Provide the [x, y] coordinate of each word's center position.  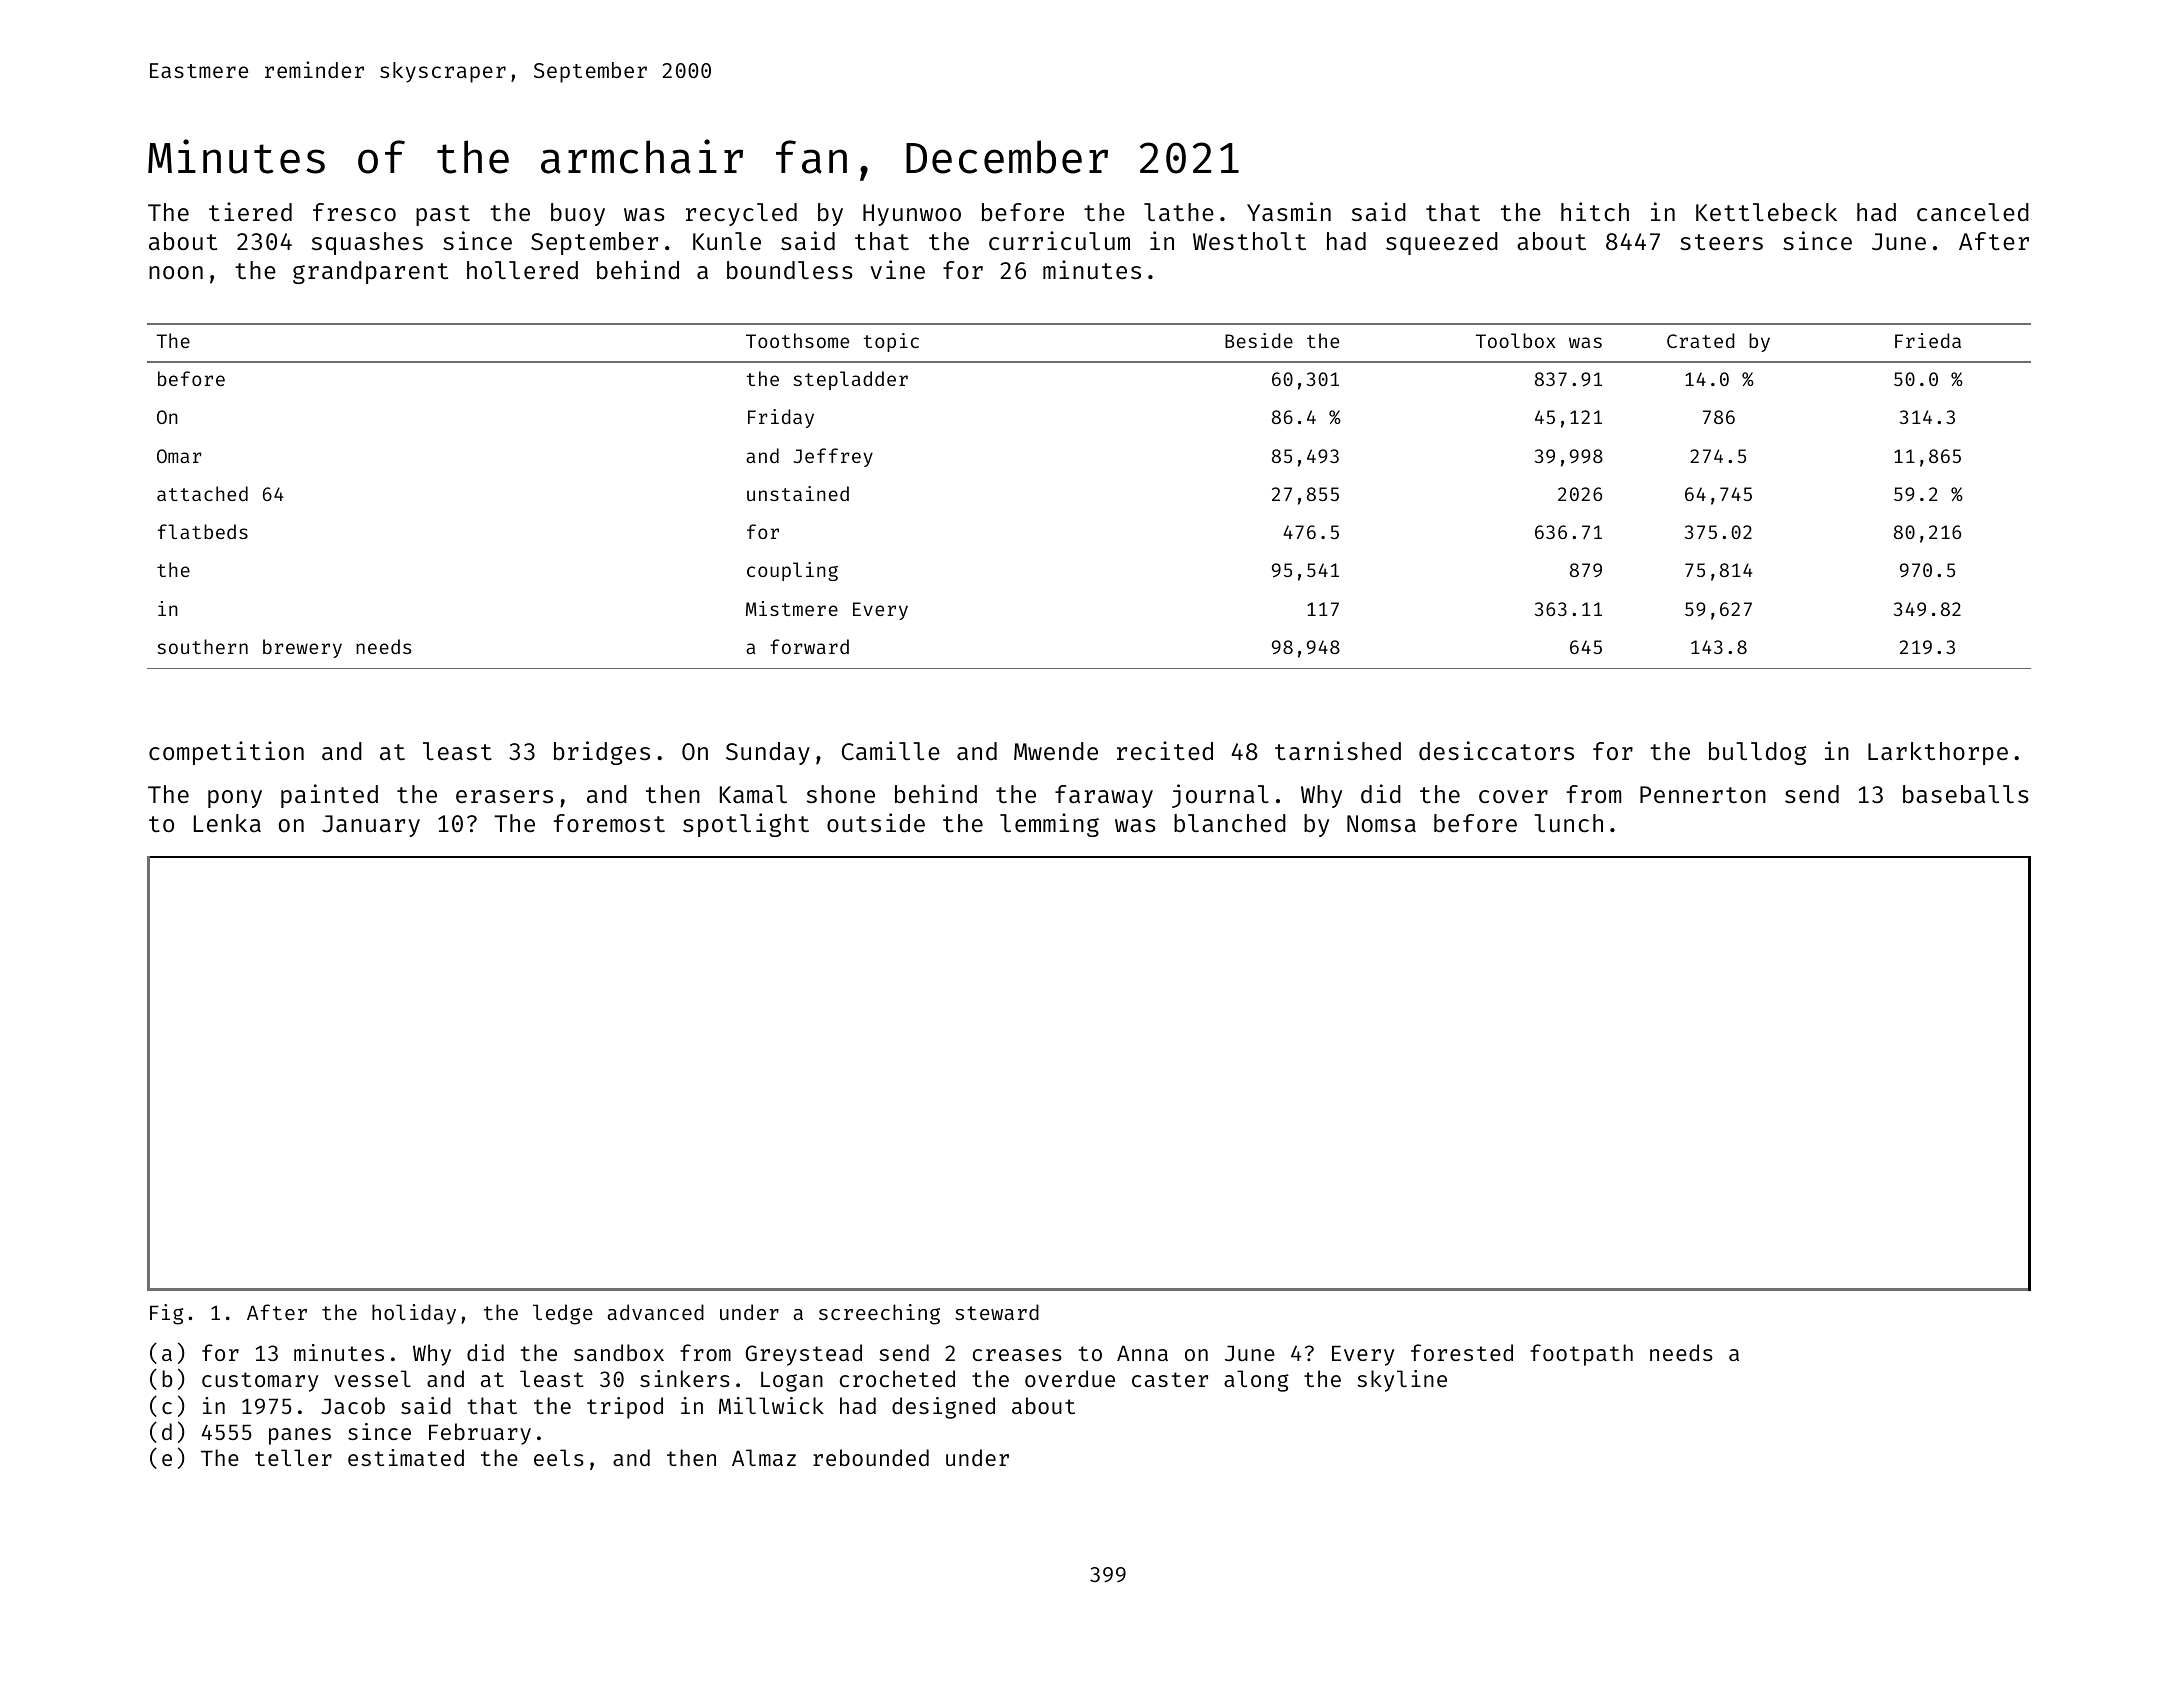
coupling [792, 571]
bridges [602, 753]
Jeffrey [833, 457]
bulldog [1757, 753]
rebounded [871, 1457]
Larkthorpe [1938, 753]
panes [300, 1436]
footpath [1581, 1355]
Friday [781, 418]
